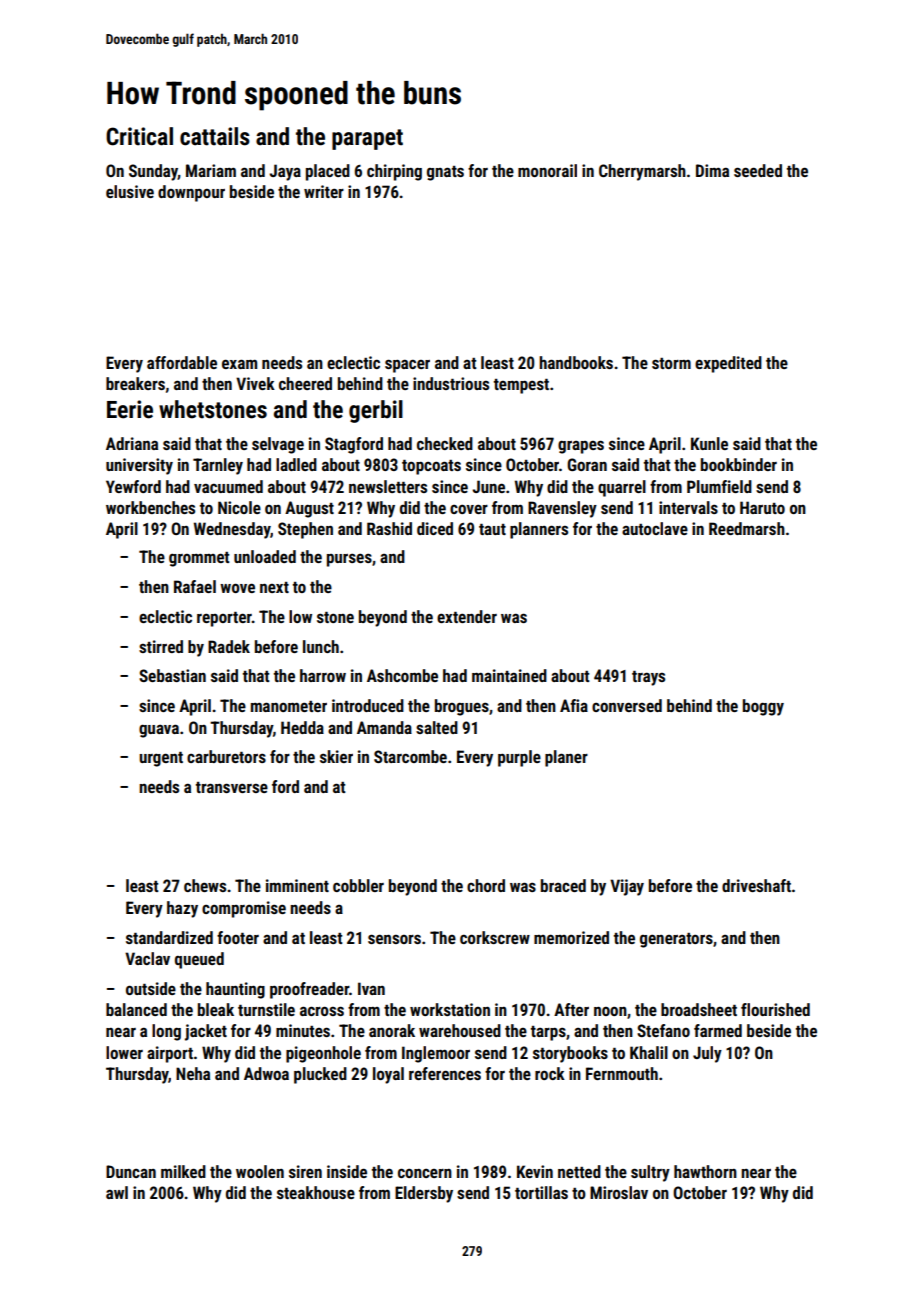 The image size is (924, 1311). I want to click on carburetors, so click(226, 756).
